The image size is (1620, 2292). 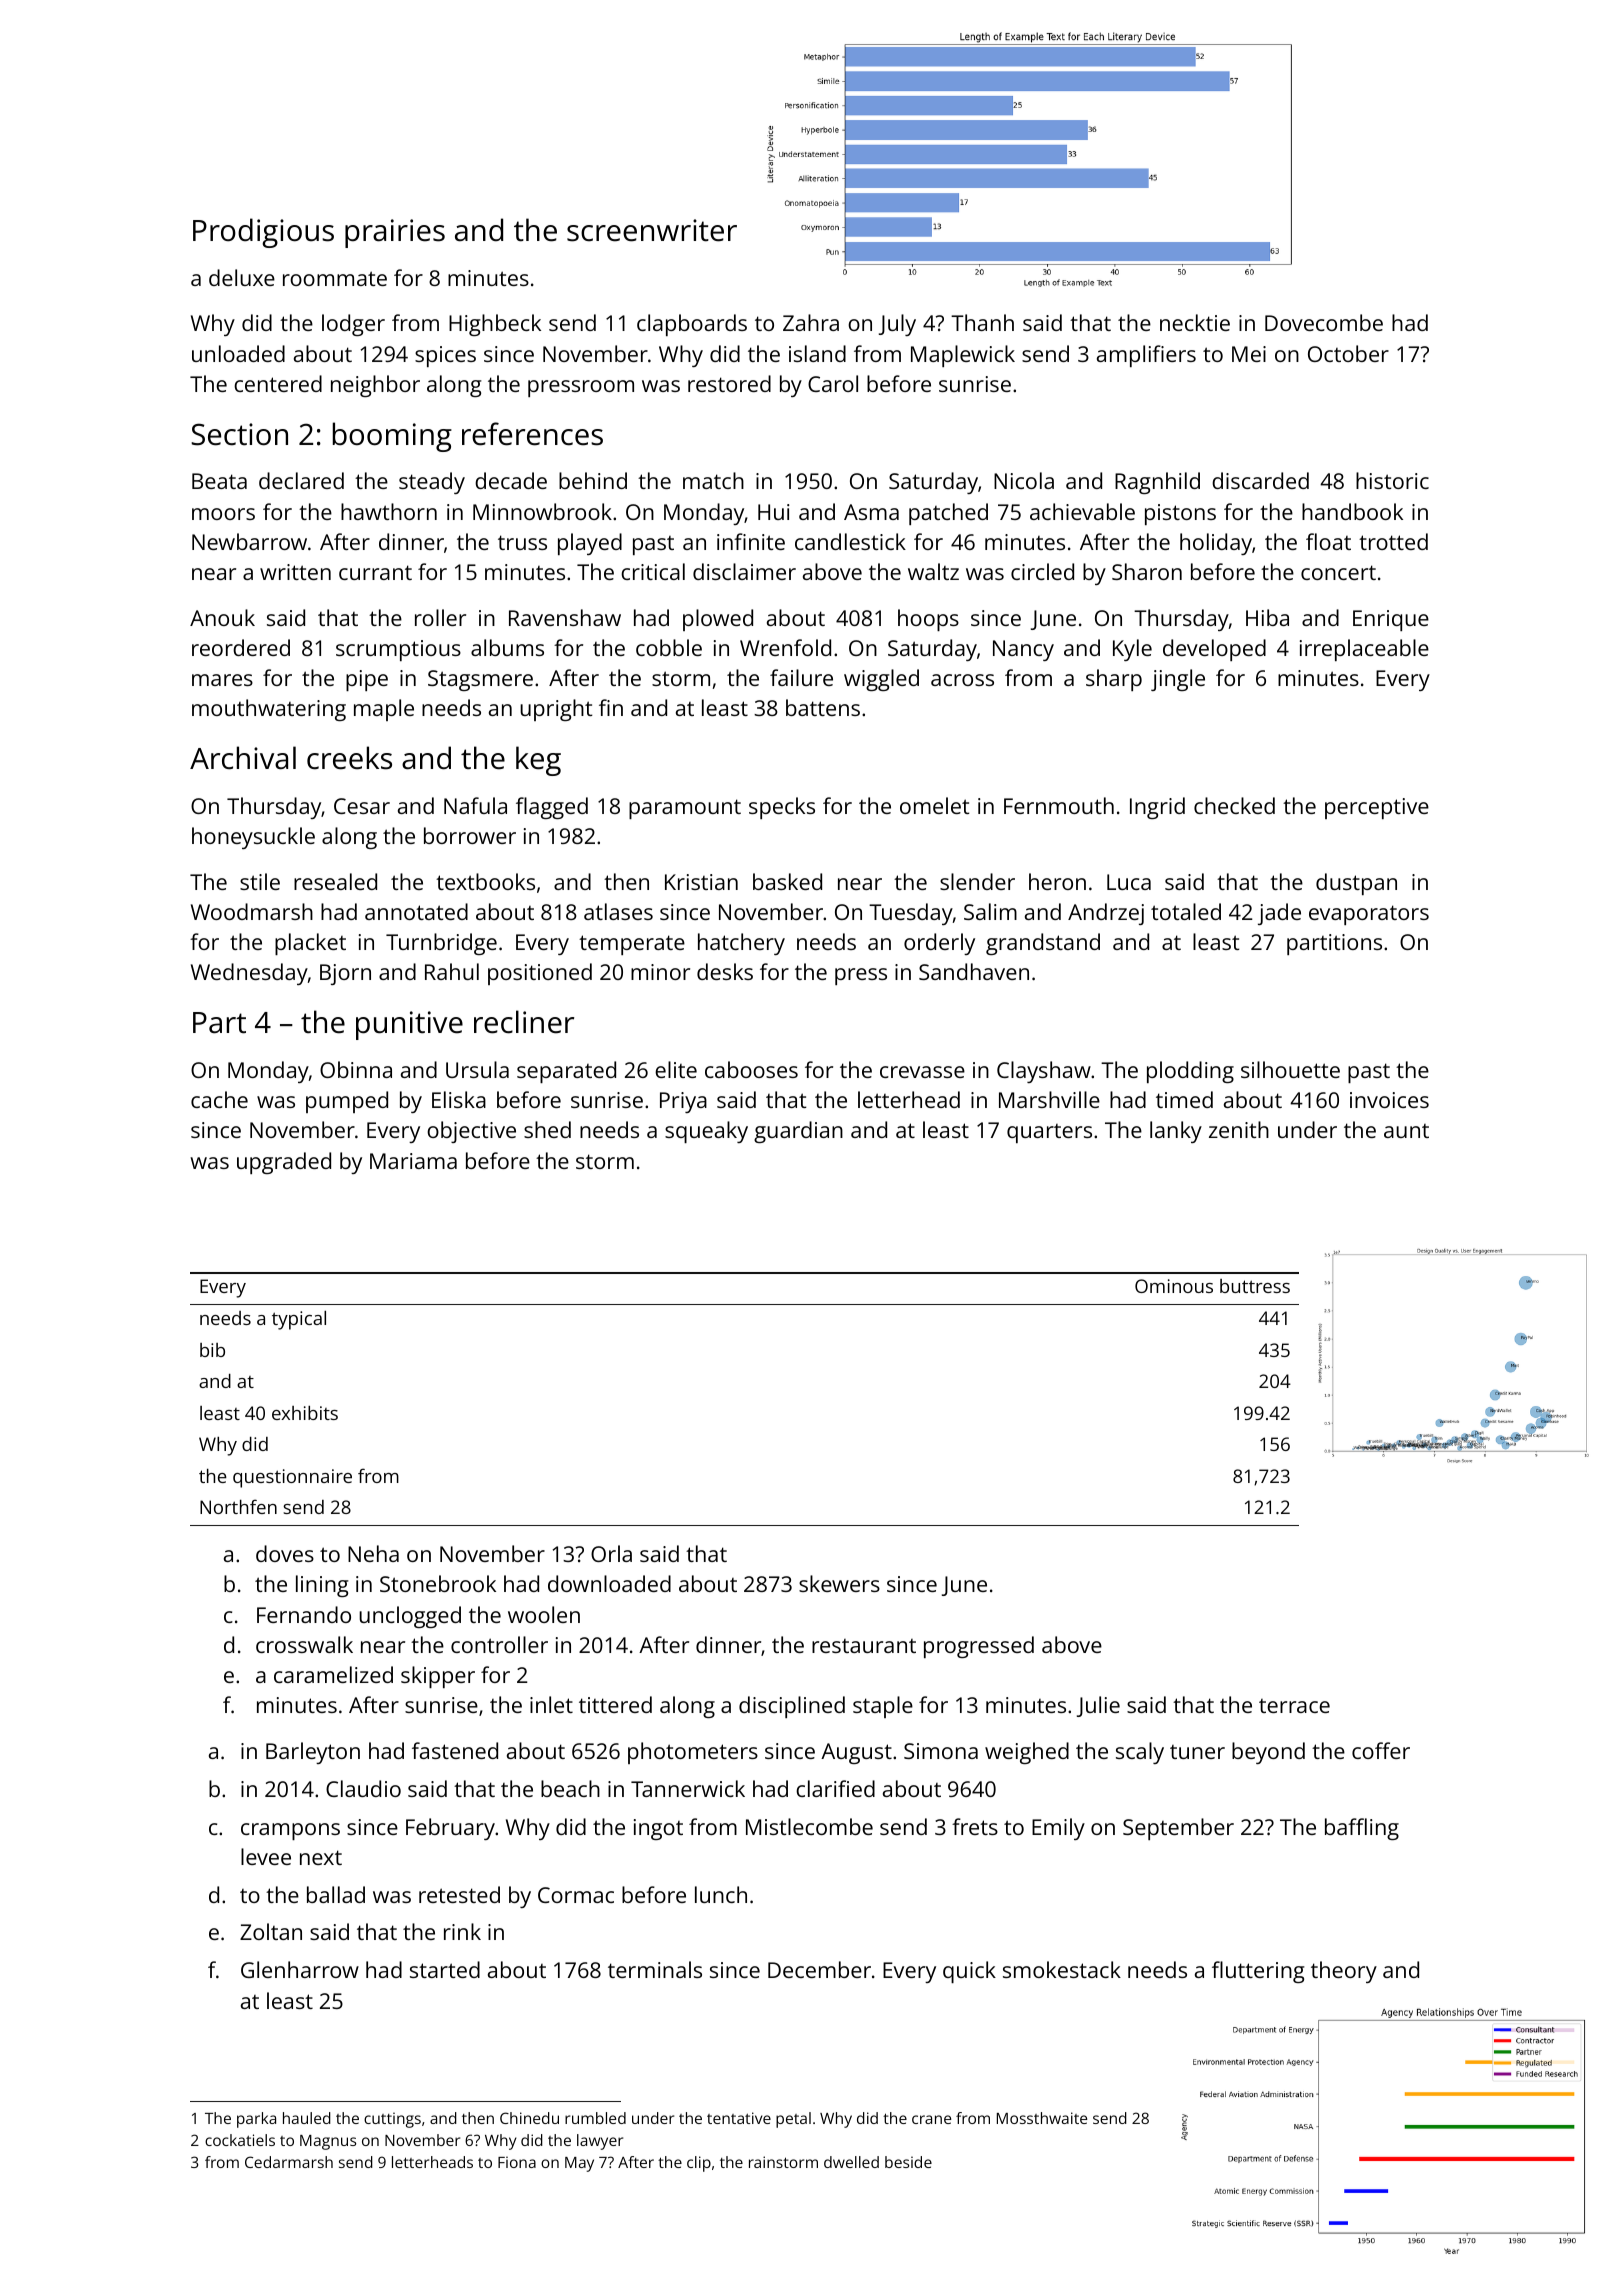 I want to click on concert, so click(x=1338, y=572).
